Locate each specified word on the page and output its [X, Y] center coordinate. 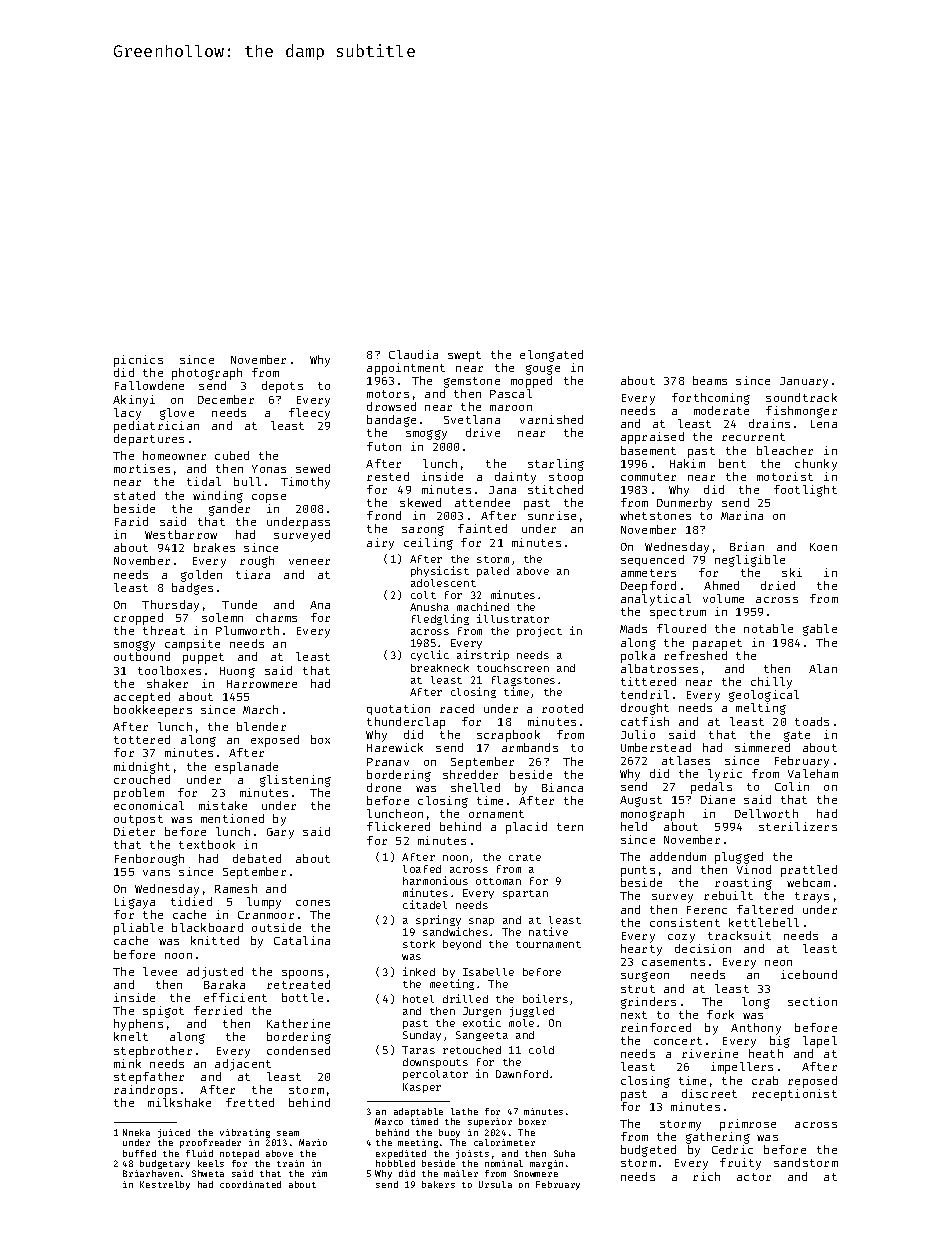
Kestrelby [165, 1185]
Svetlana [472, 419]
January [804, 382]
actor [754, 1177]
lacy [127, 414]
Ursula [495, 1184]
